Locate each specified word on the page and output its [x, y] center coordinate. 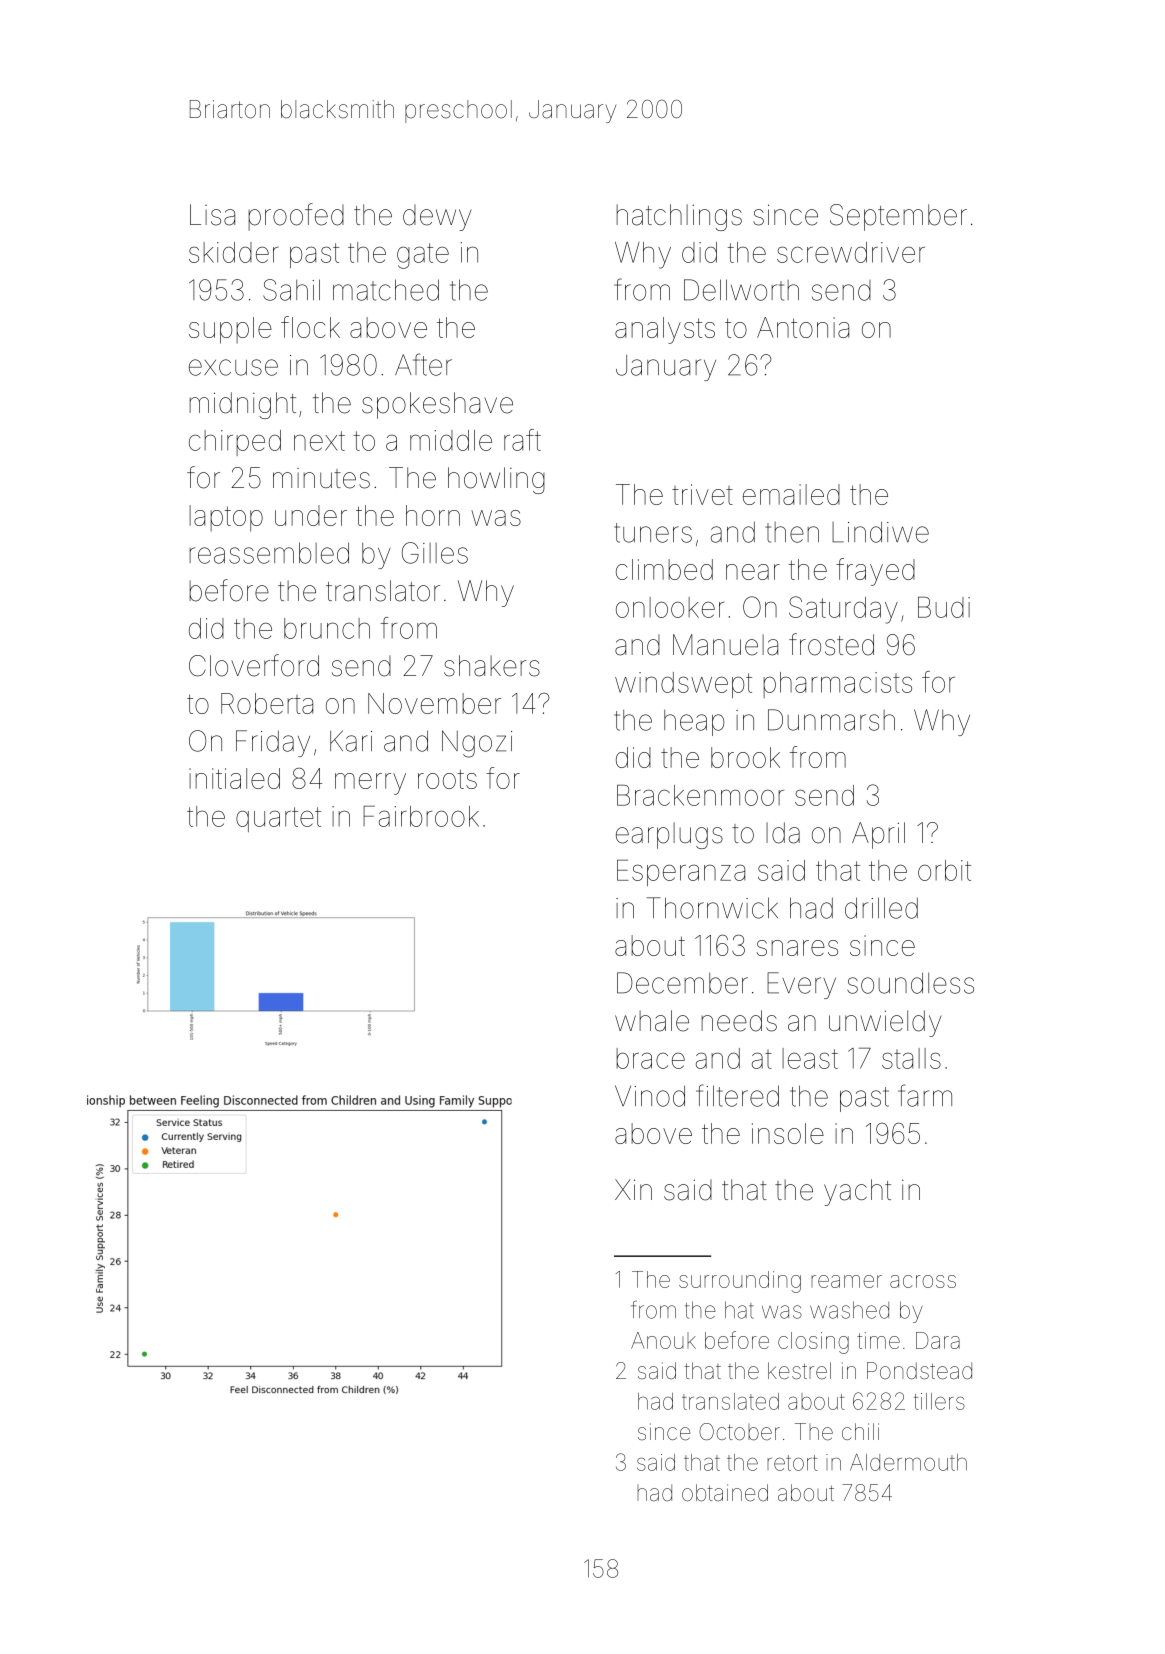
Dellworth [741, 290]
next [319, 441]
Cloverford [254, 665]
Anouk [663, 1340]
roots [447, 779]
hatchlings [679, 217]
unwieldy [885, 1023]
